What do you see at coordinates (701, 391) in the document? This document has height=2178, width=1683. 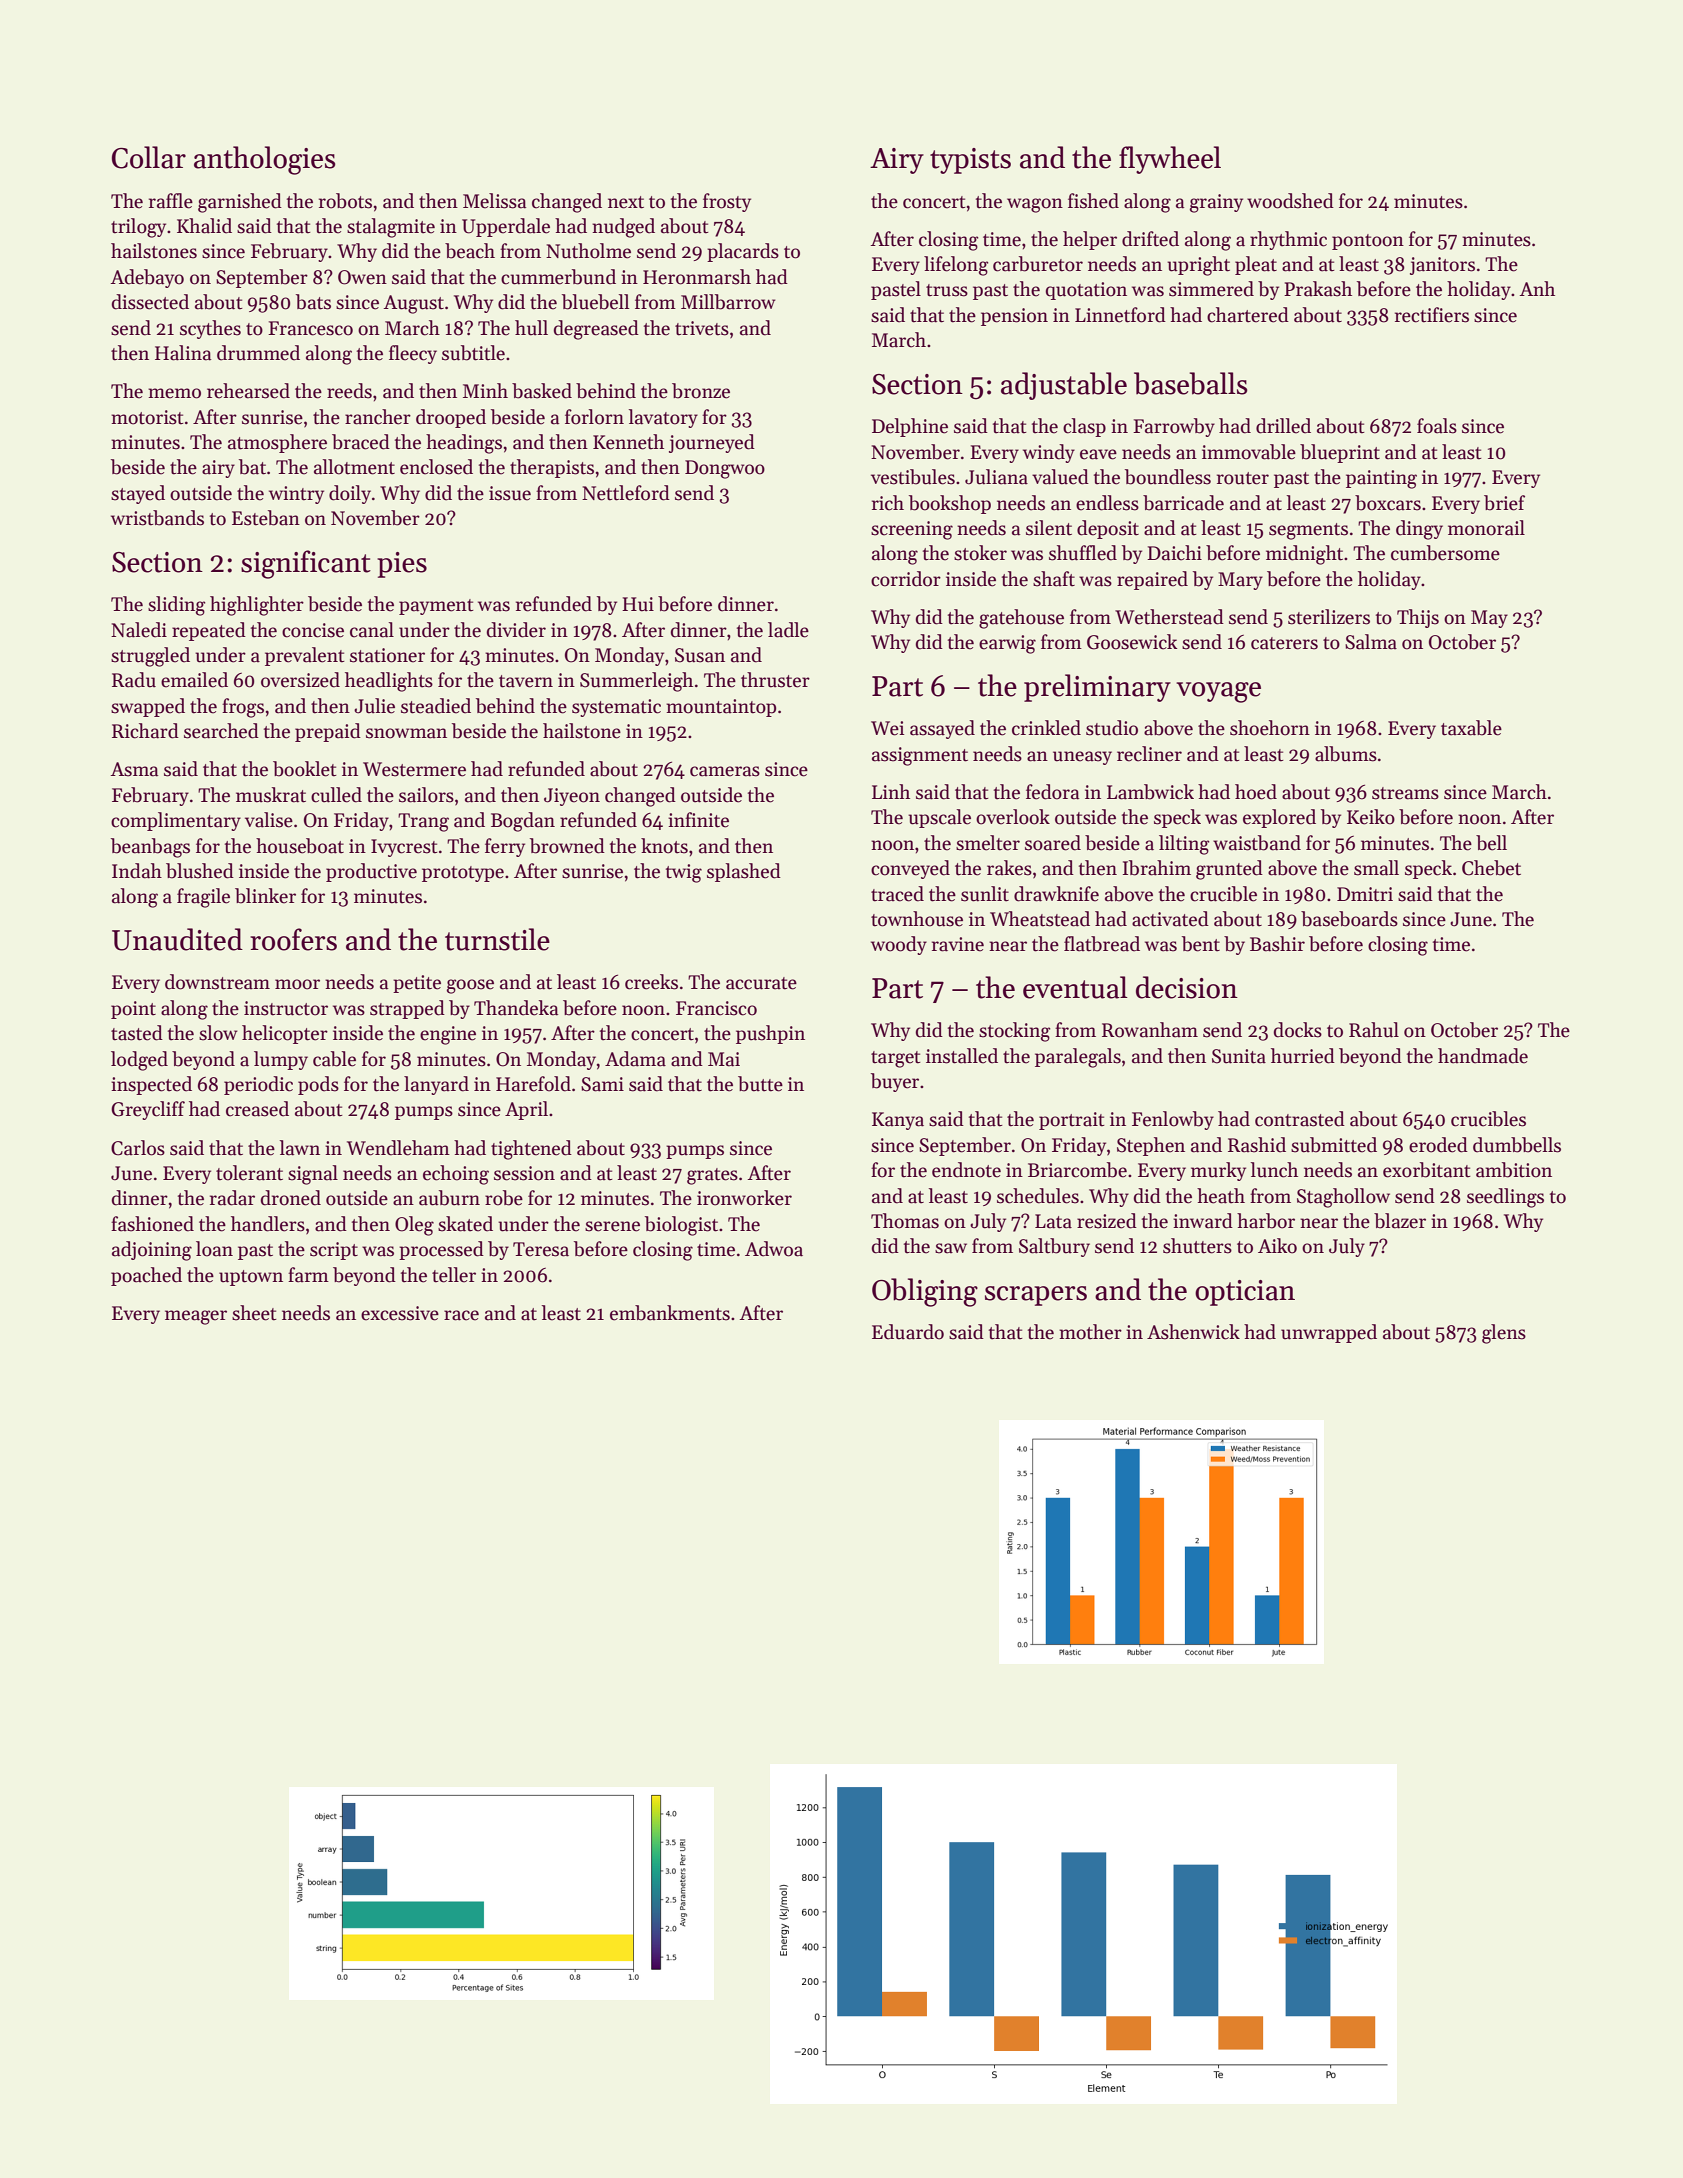 I see `bronze` at bounding box center [701, 391].
